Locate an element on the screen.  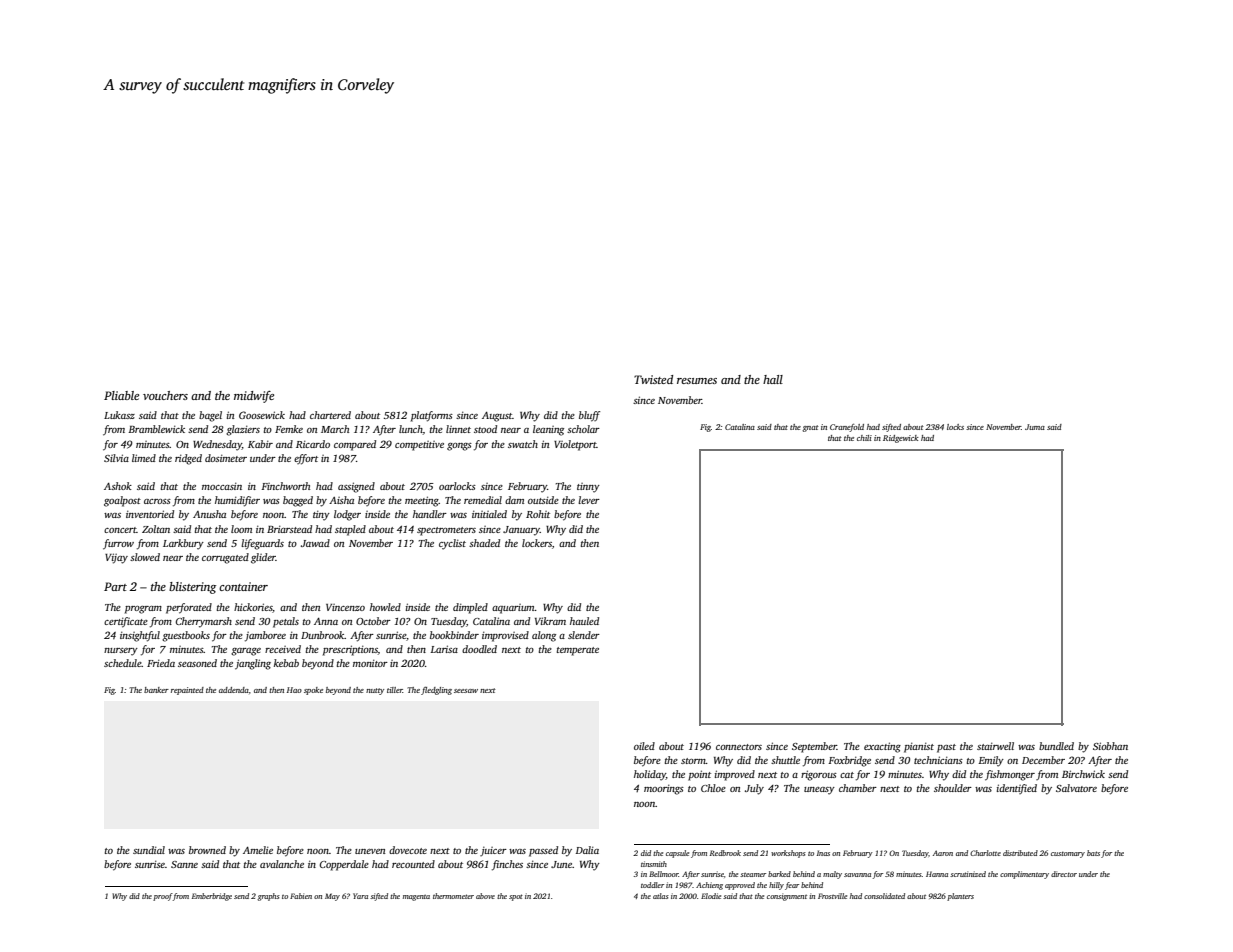
effort is located at coordinates (306, 459).
